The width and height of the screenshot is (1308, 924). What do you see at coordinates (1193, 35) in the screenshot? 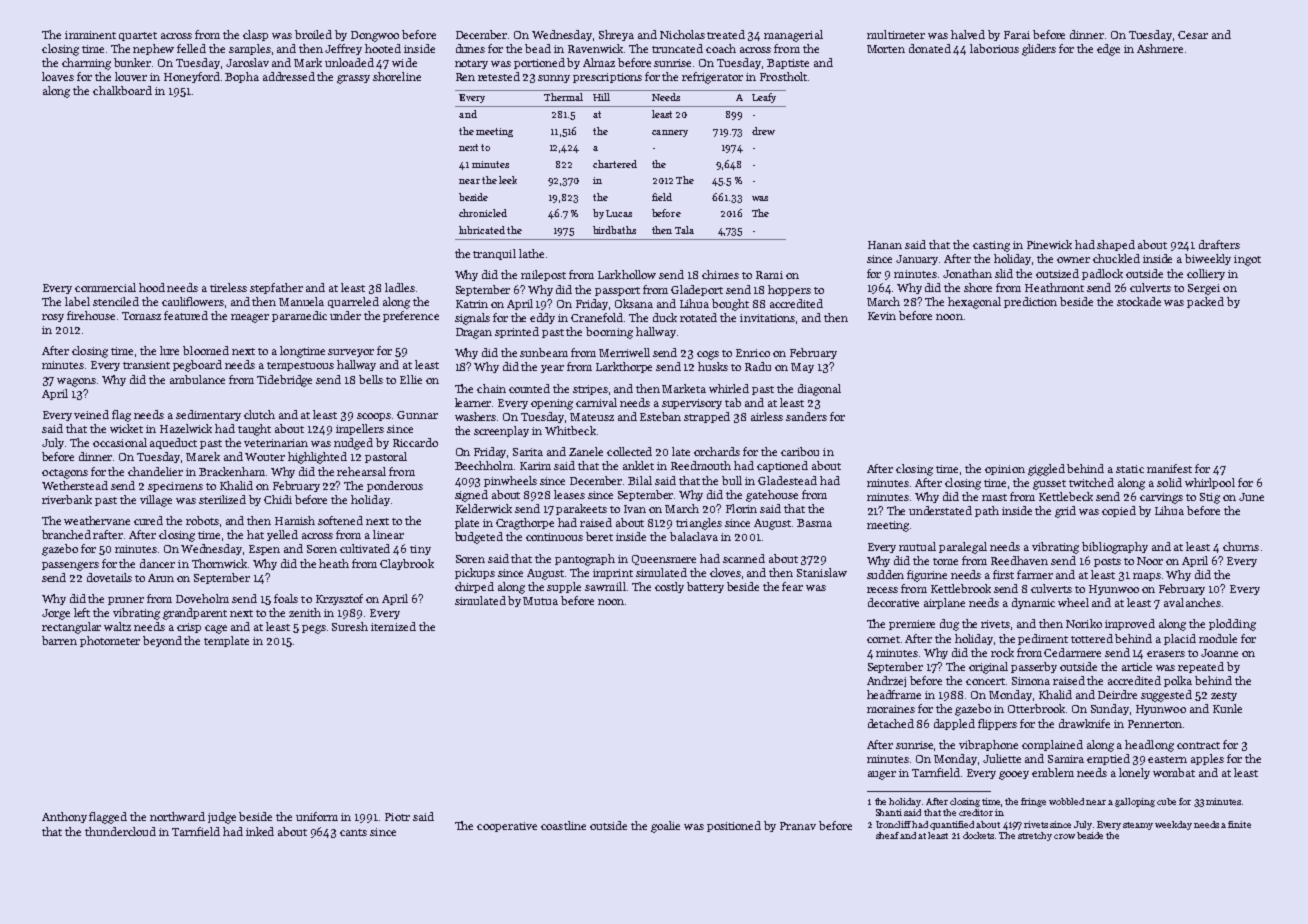
I see `Cesar` at bounding box center [1193, 35].
